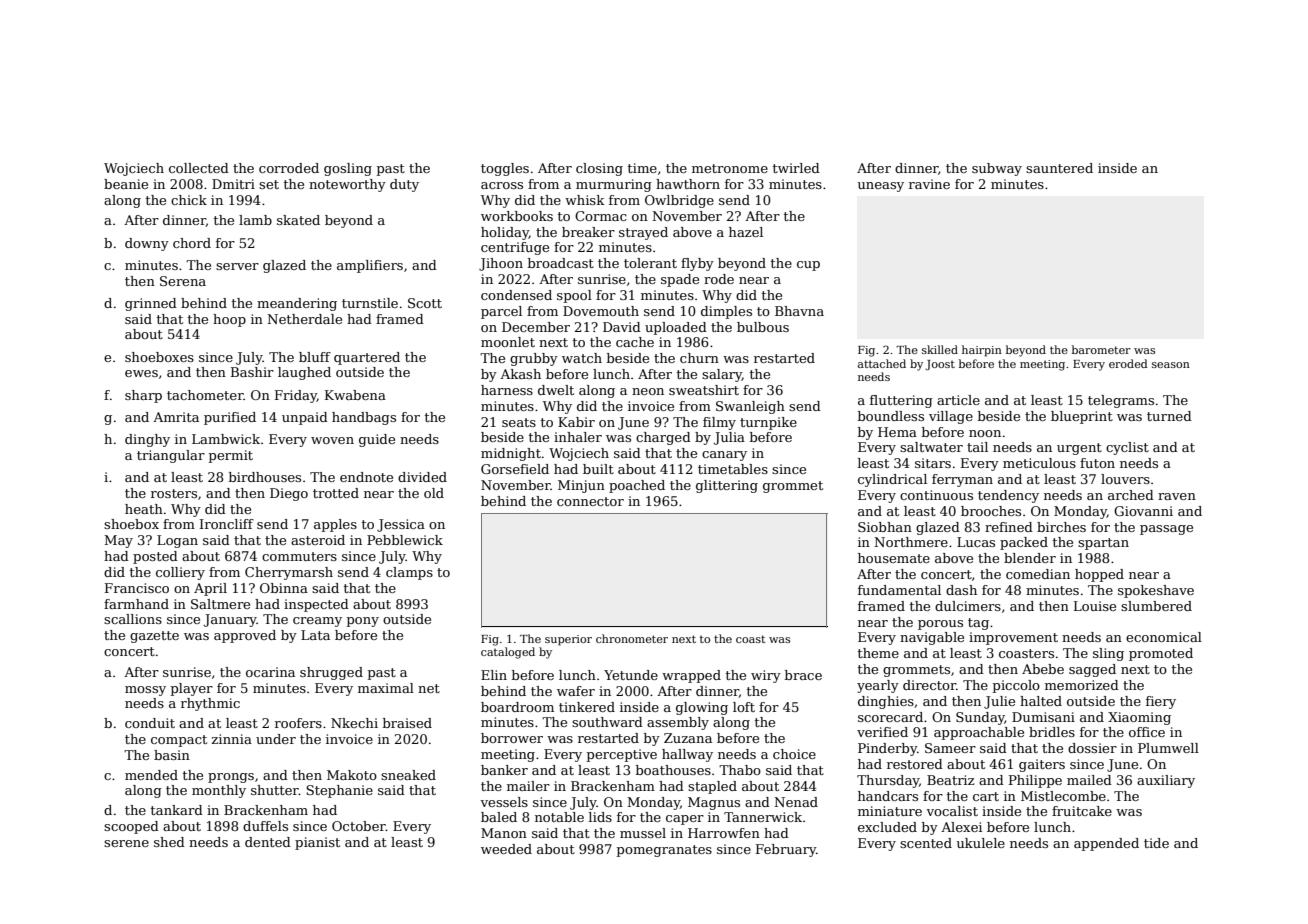  Describe the element at coordinates (145, 691) in the screenshot. I see `mossy` at that location.
